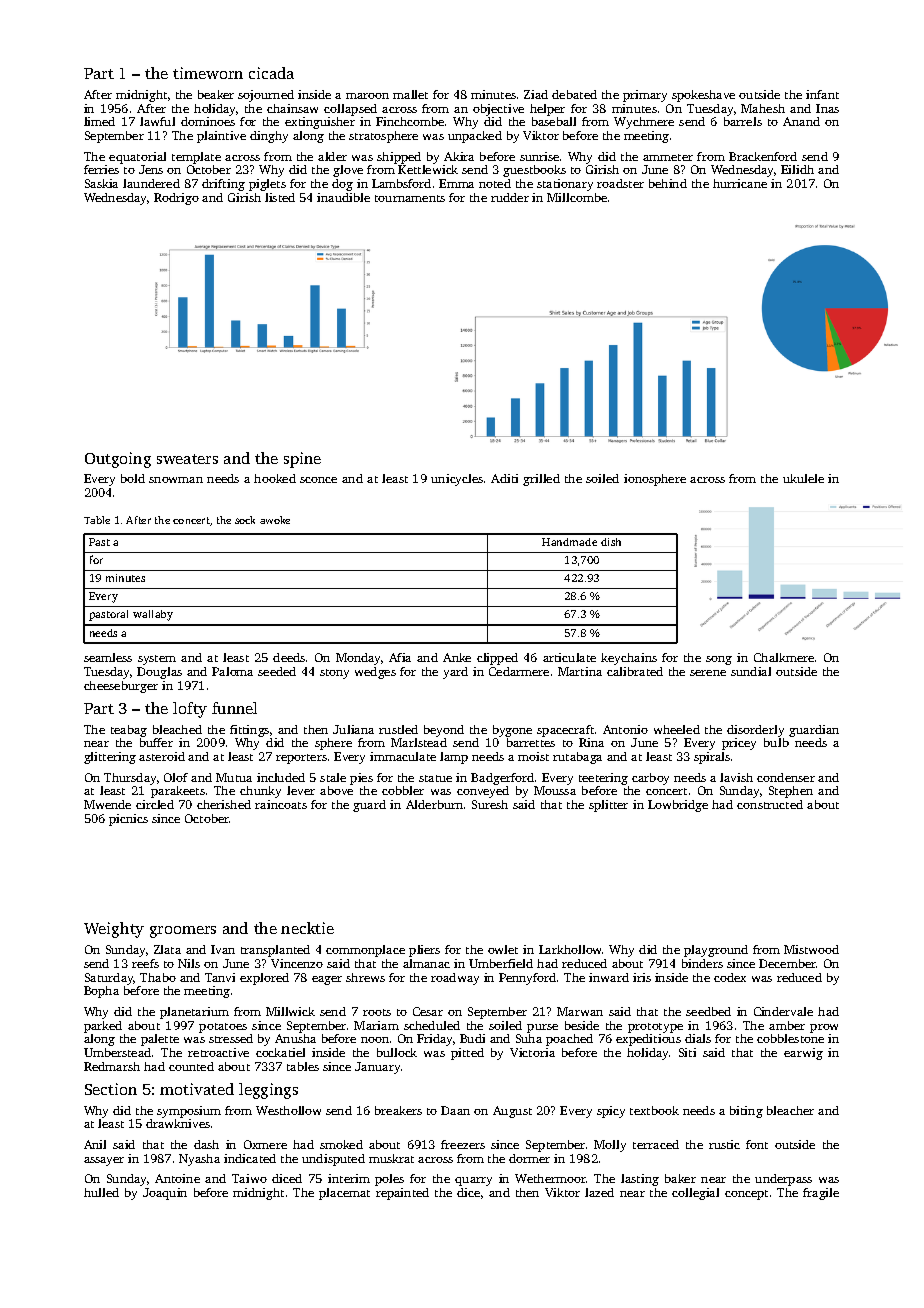 The width and height of the screenshot is (924, 1308). I want to click on maroon, so click(367, 96).
